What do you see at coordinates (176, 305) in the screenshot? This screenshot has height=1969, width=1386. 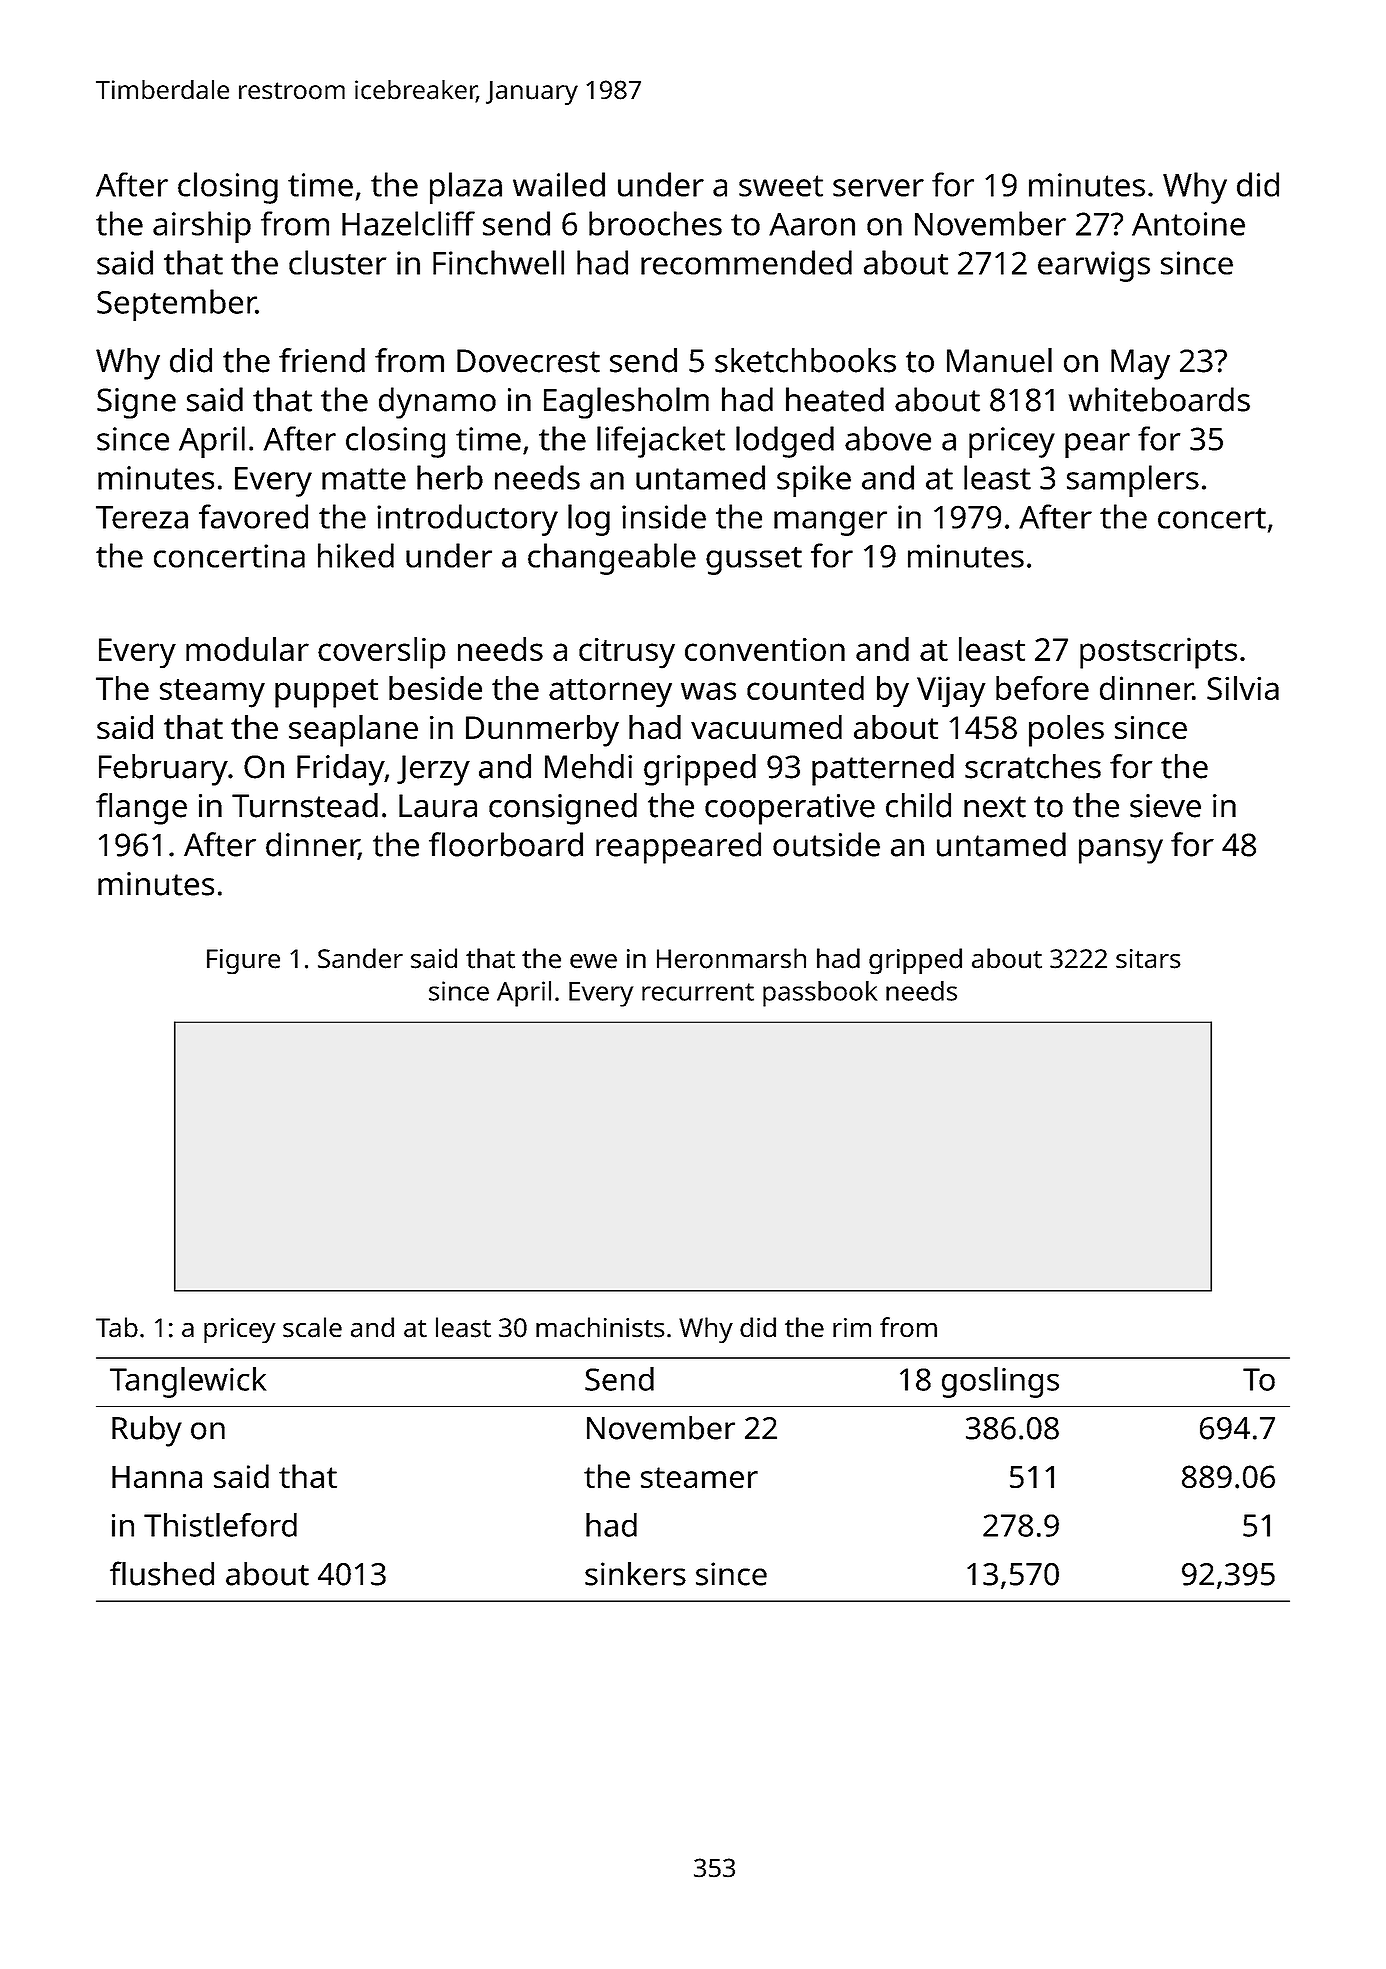 I see `September` at bounding box center [176, 305].
